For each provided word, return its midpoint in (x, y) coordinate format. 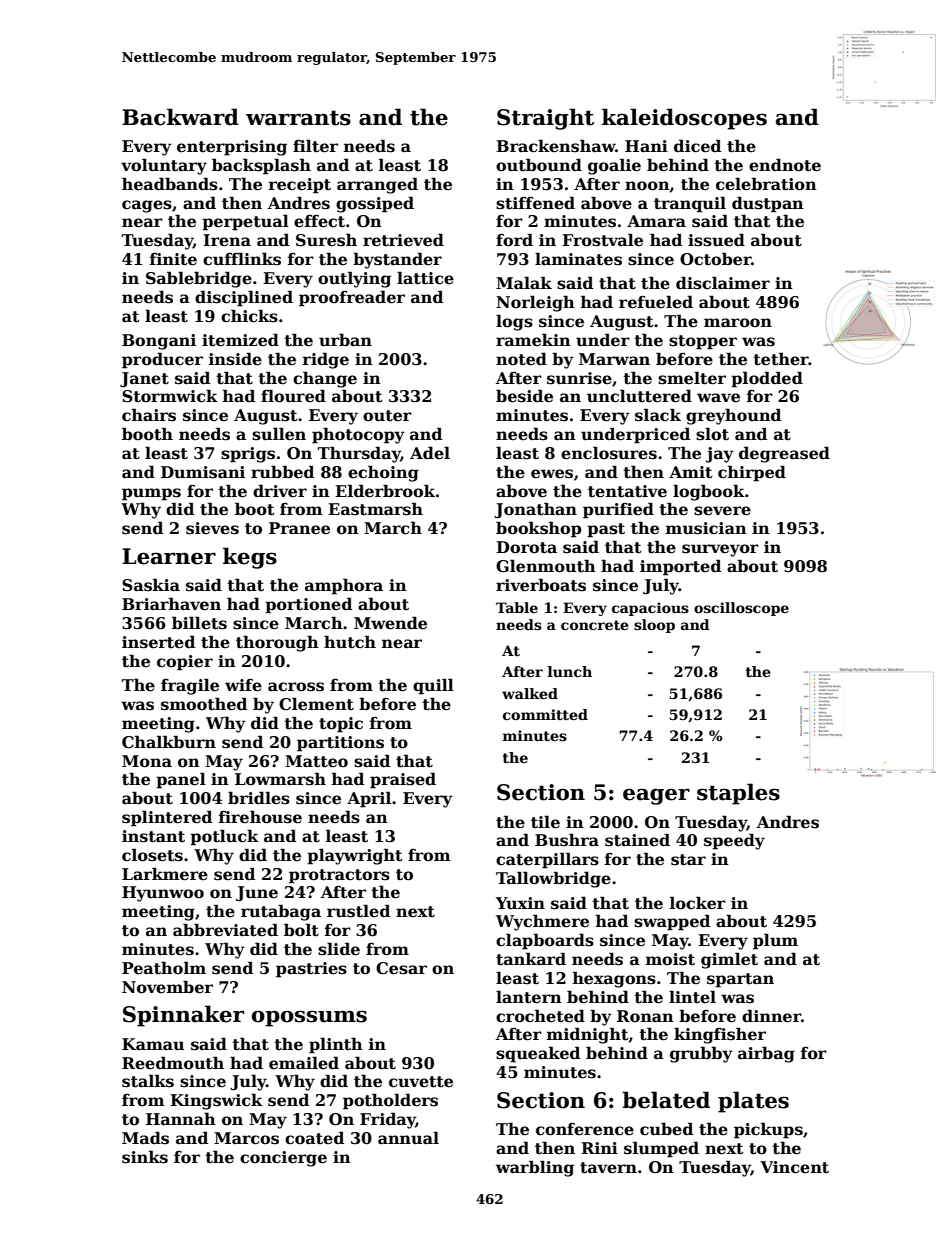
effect (319, 221)
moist (670, 959)
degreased (784, 454)
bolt (301, 930)
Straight (545, 119)
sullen (279, 434)
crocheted (540, 1016)
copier (185, 663)
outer (387, 416)
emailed (304, 1063)
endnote (785, 165)
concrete (594, 625)
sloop (654, 626)
